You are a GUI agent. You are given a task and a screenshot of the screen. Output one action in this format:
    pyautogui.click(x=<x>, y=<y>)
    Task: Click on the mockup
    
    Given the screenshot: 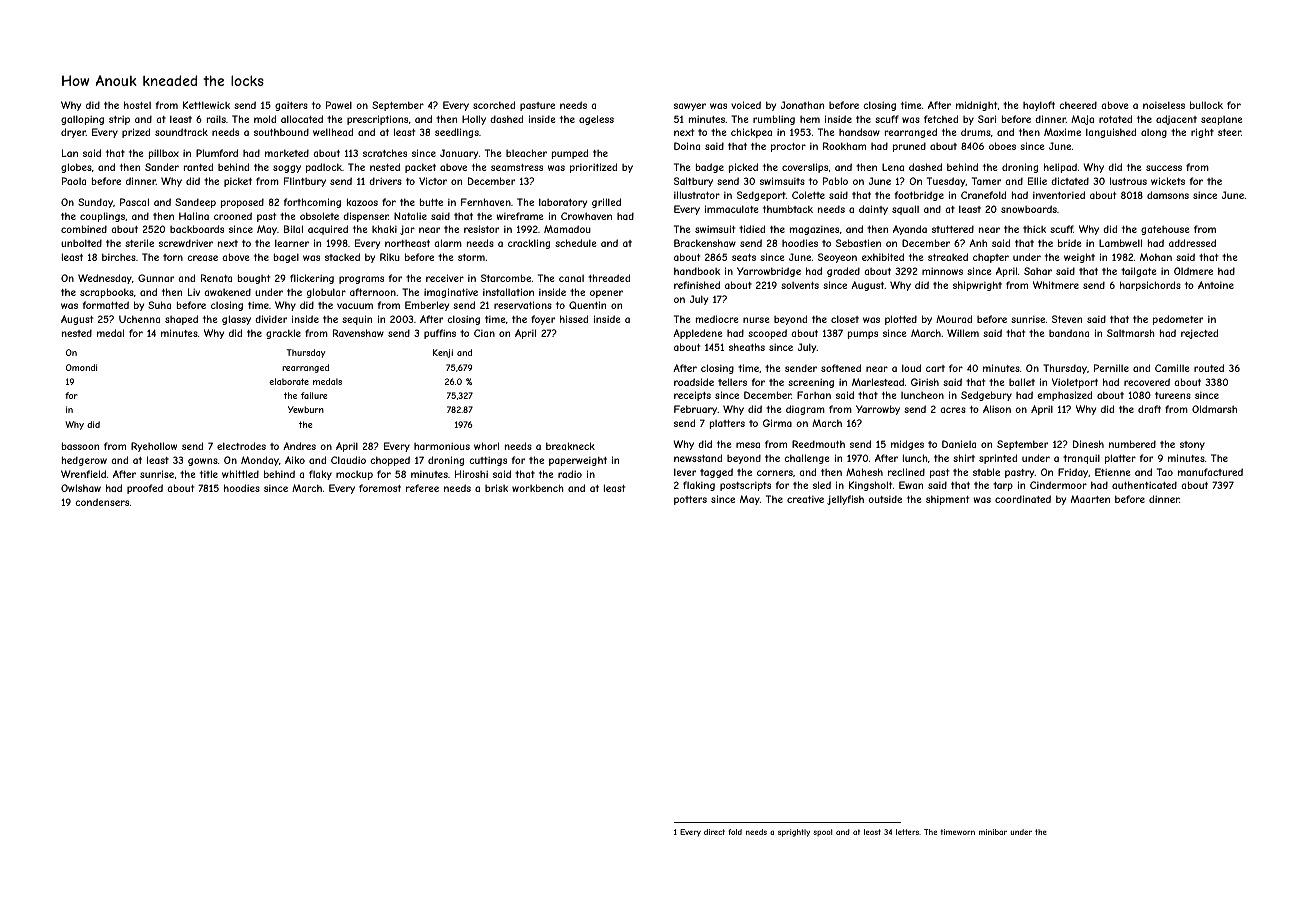 What is the action you would take?
    pyautogui.click(x=354, y=475)
